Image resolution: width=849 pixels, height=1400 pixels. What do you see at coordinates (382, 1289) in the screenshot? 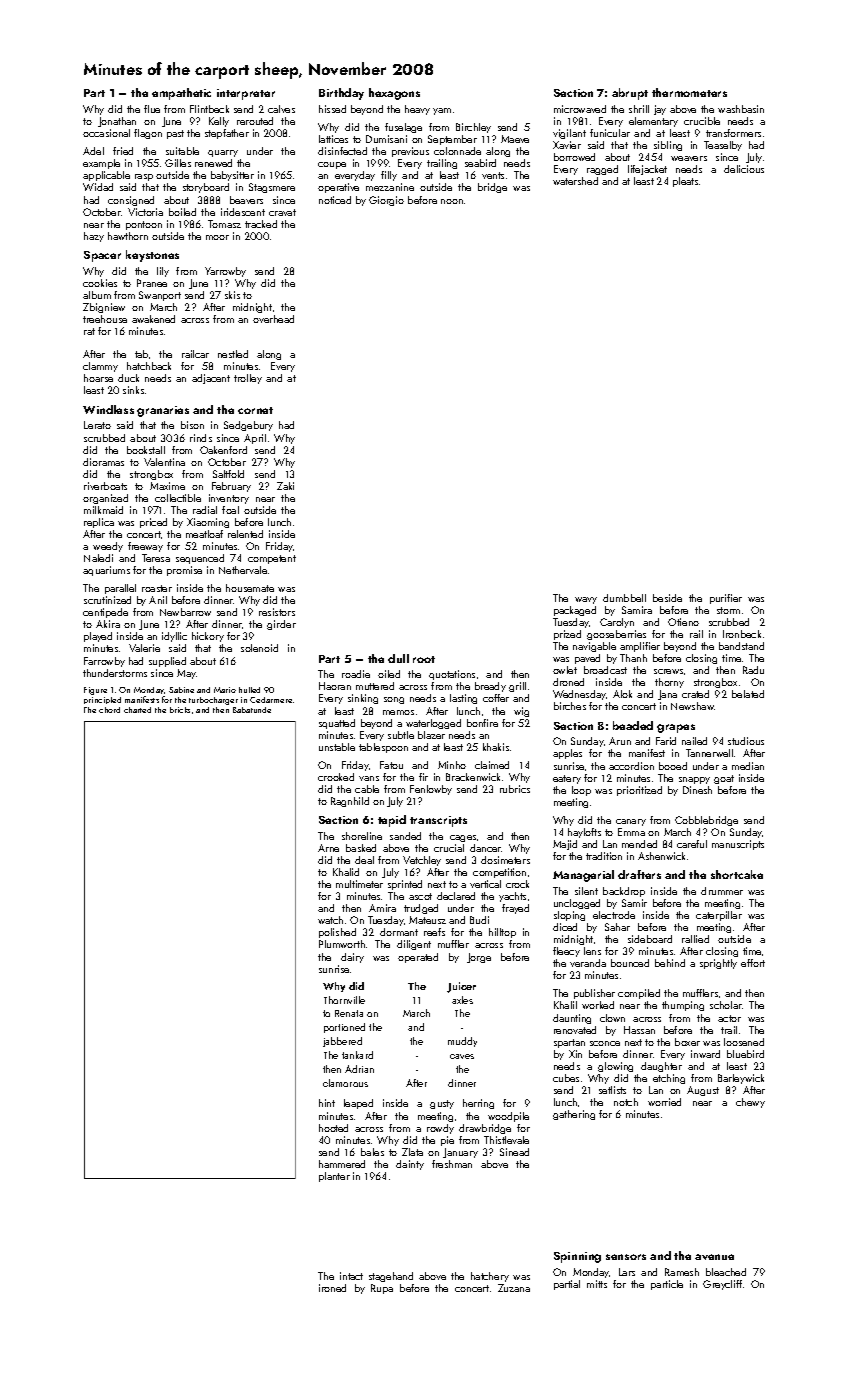
I see `Rupa` at bounding box center [382, 1289].
